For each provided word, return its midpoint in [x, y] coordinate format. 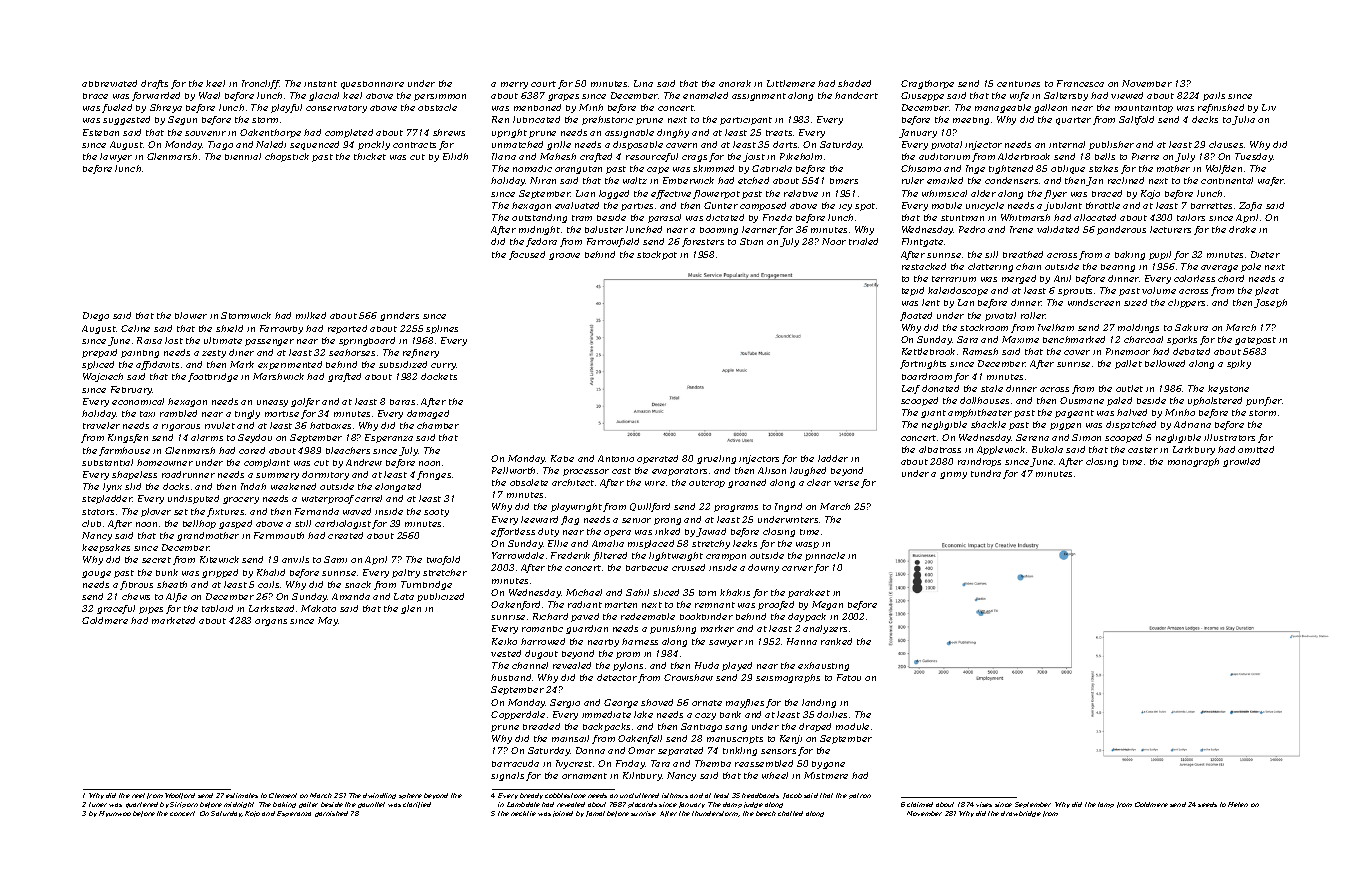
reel [138, 795]
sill [991, 254]
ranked [836, 641]
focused [527, 255]
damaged [428, 414]
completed [349, 133]
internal [1067, 144]
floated [916, 316]
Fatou [849, 677]
